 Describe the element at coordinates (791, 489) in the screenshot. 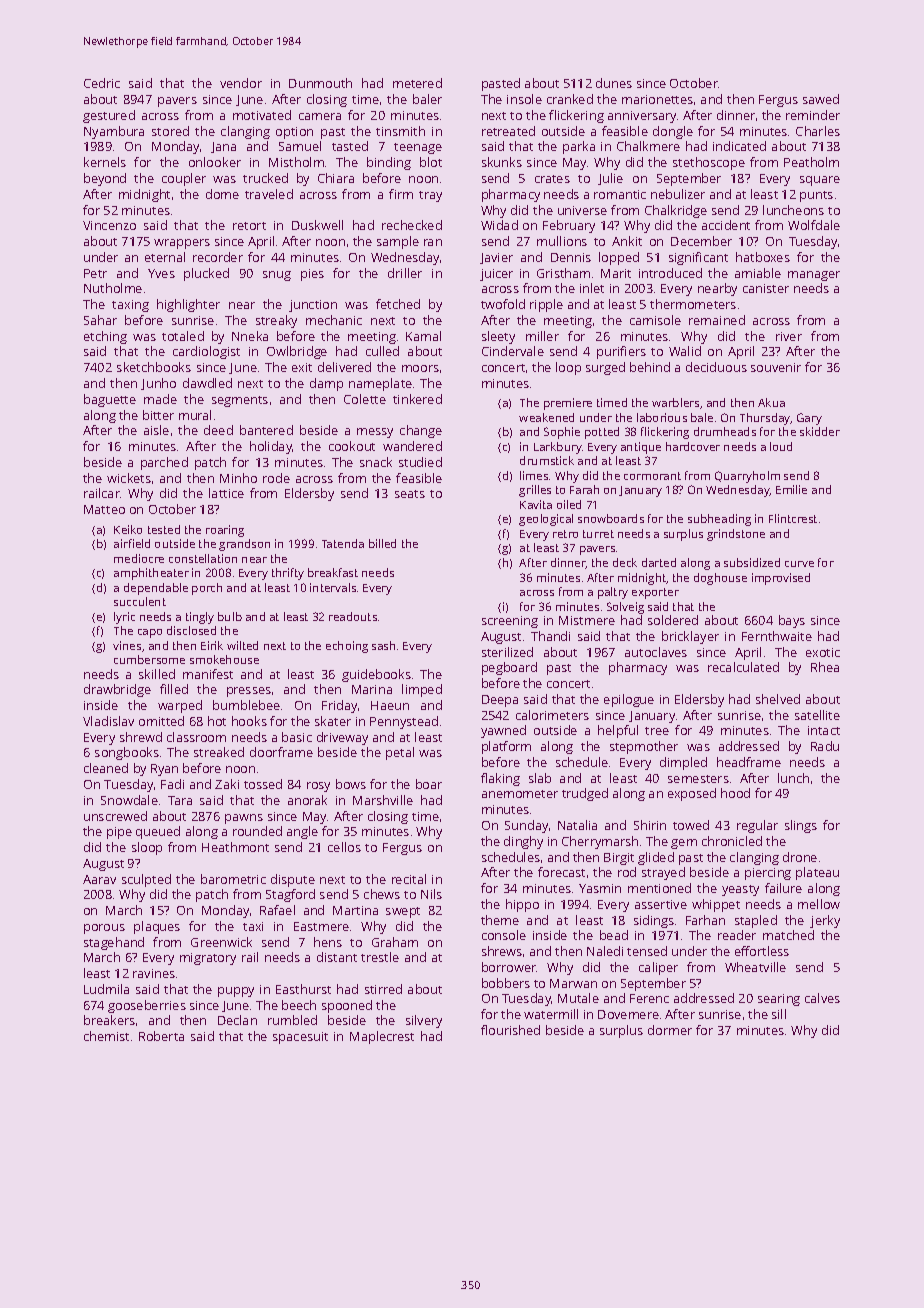

I see `Emilie` at that location.
